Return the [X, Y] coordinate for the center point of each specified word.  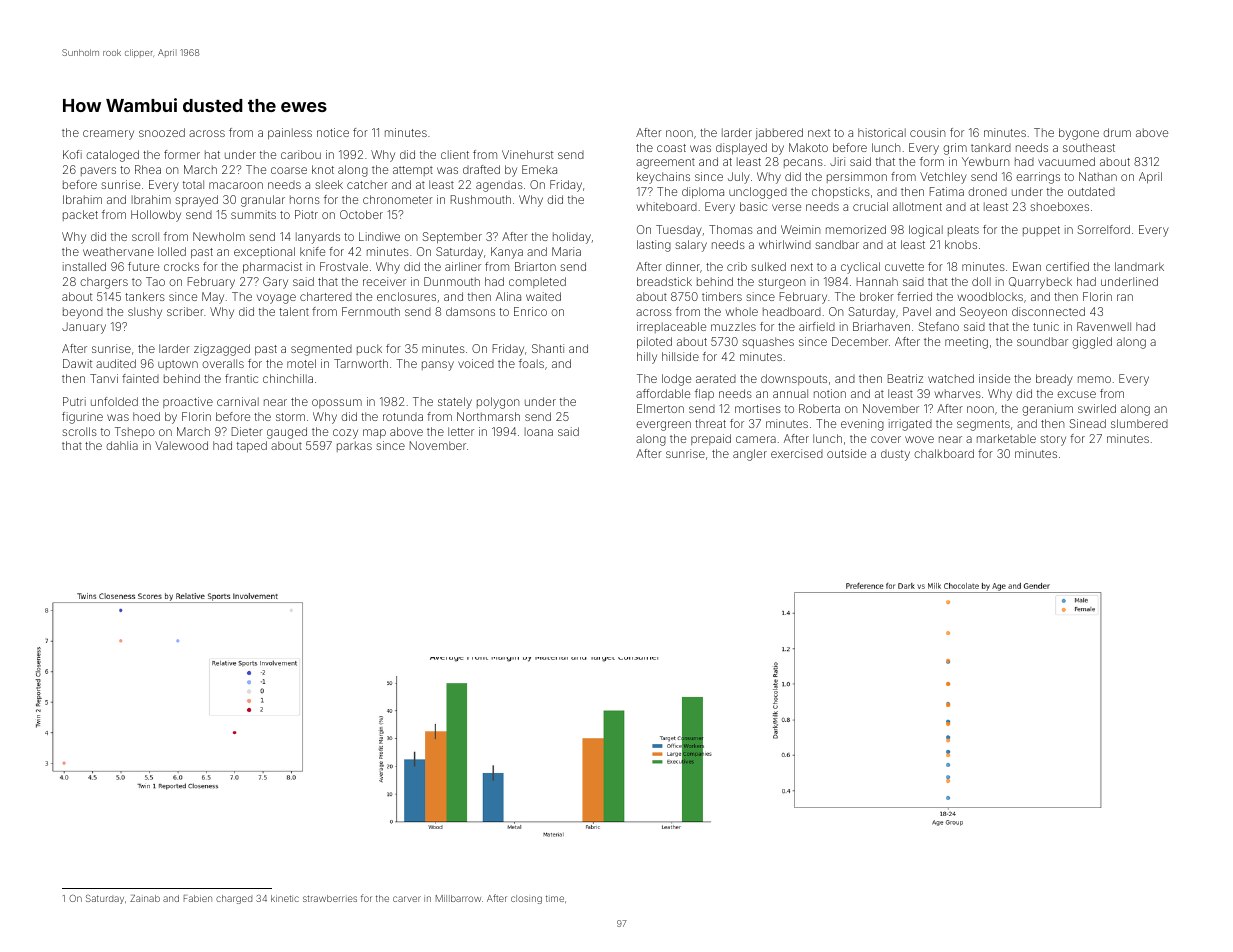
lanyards [318, 238]
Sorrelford [1103, 229]
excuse [1076, 394]
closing [526, 899]
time [555, 898]
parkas [354, 446]
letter [461, 431]
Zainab [145, 898]
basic [753, 206]
